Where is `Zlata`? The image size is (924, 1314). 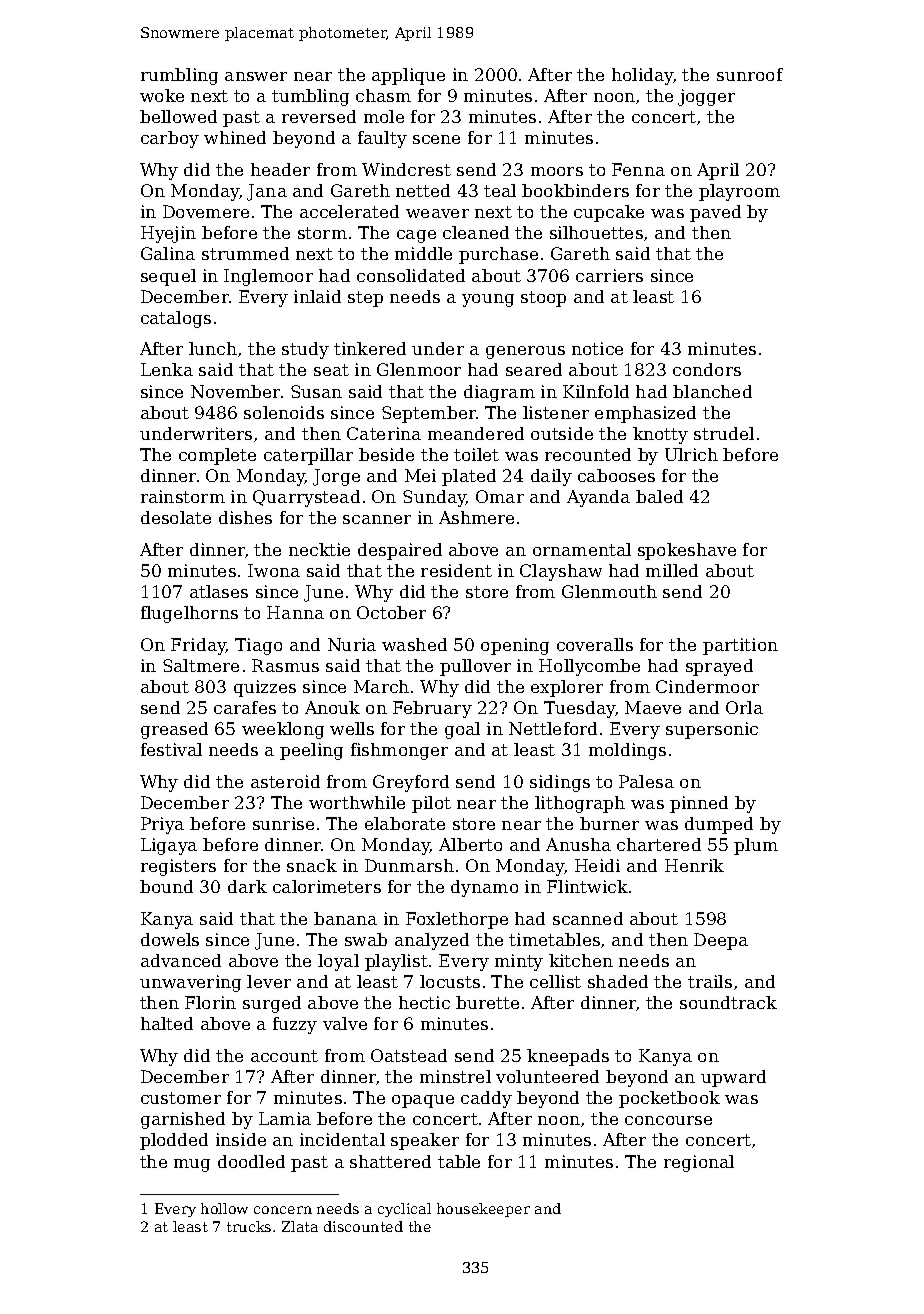 Zlata is located at coordinates (300, 1226).
